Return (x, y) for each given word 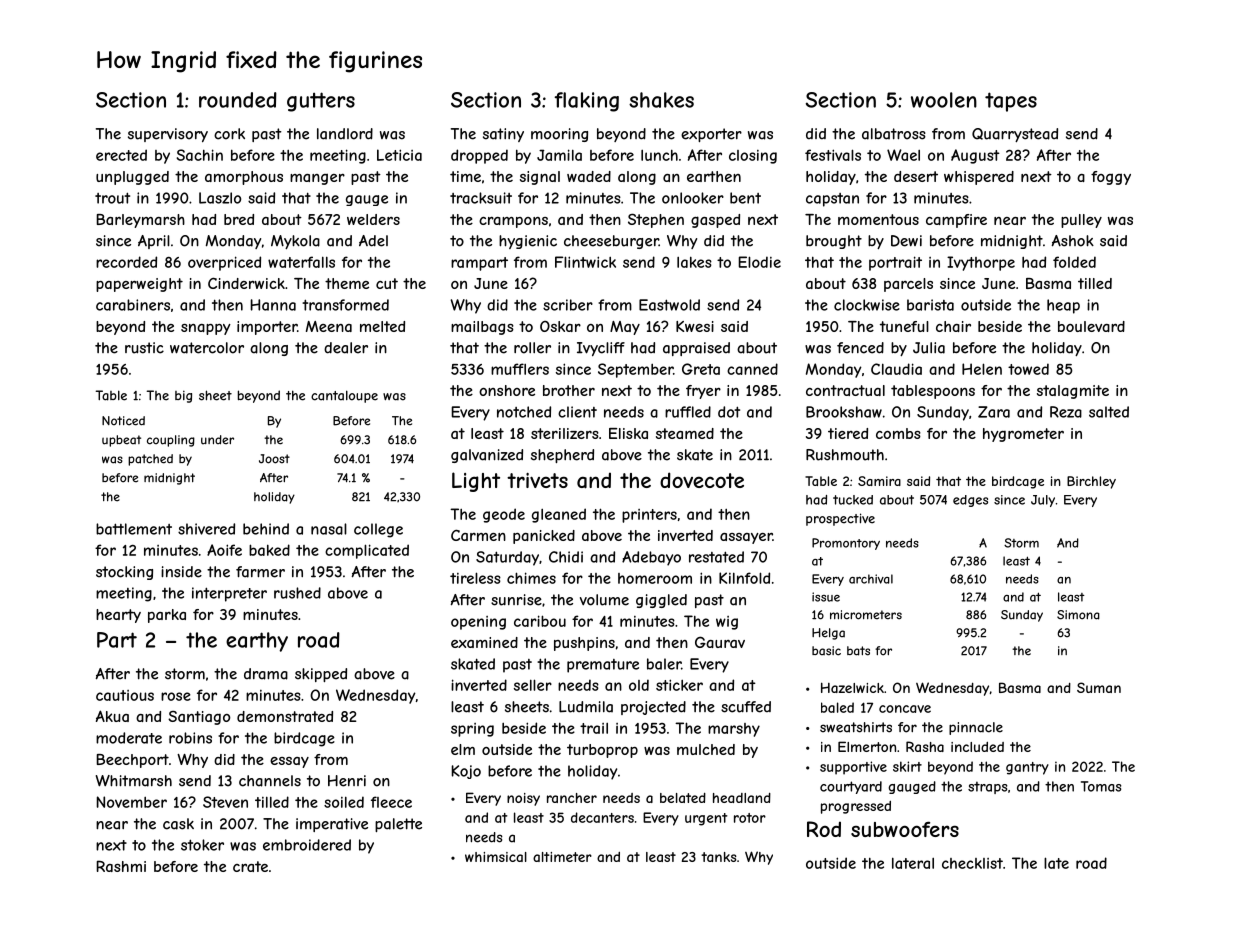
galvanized (487, 456)
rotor (750, 818)
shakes (661, 100)
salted (1109, 412)
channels (270, 781)
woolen (944, 100)
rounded (238, 100)
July (1043, 501)
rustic (144, 348)
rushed (297, 593)
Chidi (566, 557)
